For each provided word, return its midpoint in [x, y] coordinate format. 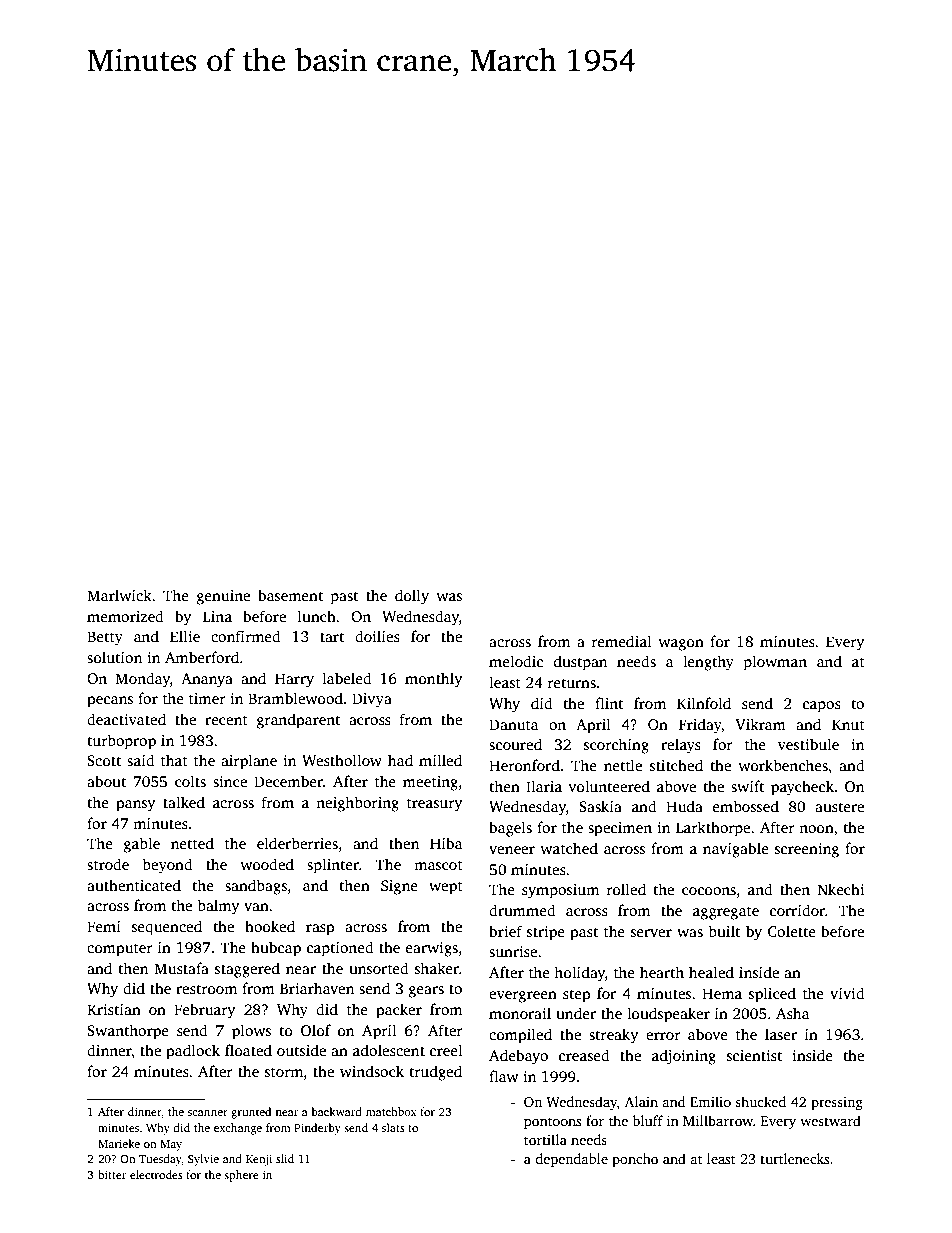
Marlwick [119, 595]
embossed [746, 806]
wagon [681, 645]
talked [184, 802]
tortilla [545, 1139]
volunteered [609, 786]
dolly [412, 597]
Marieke [119, 1143]
